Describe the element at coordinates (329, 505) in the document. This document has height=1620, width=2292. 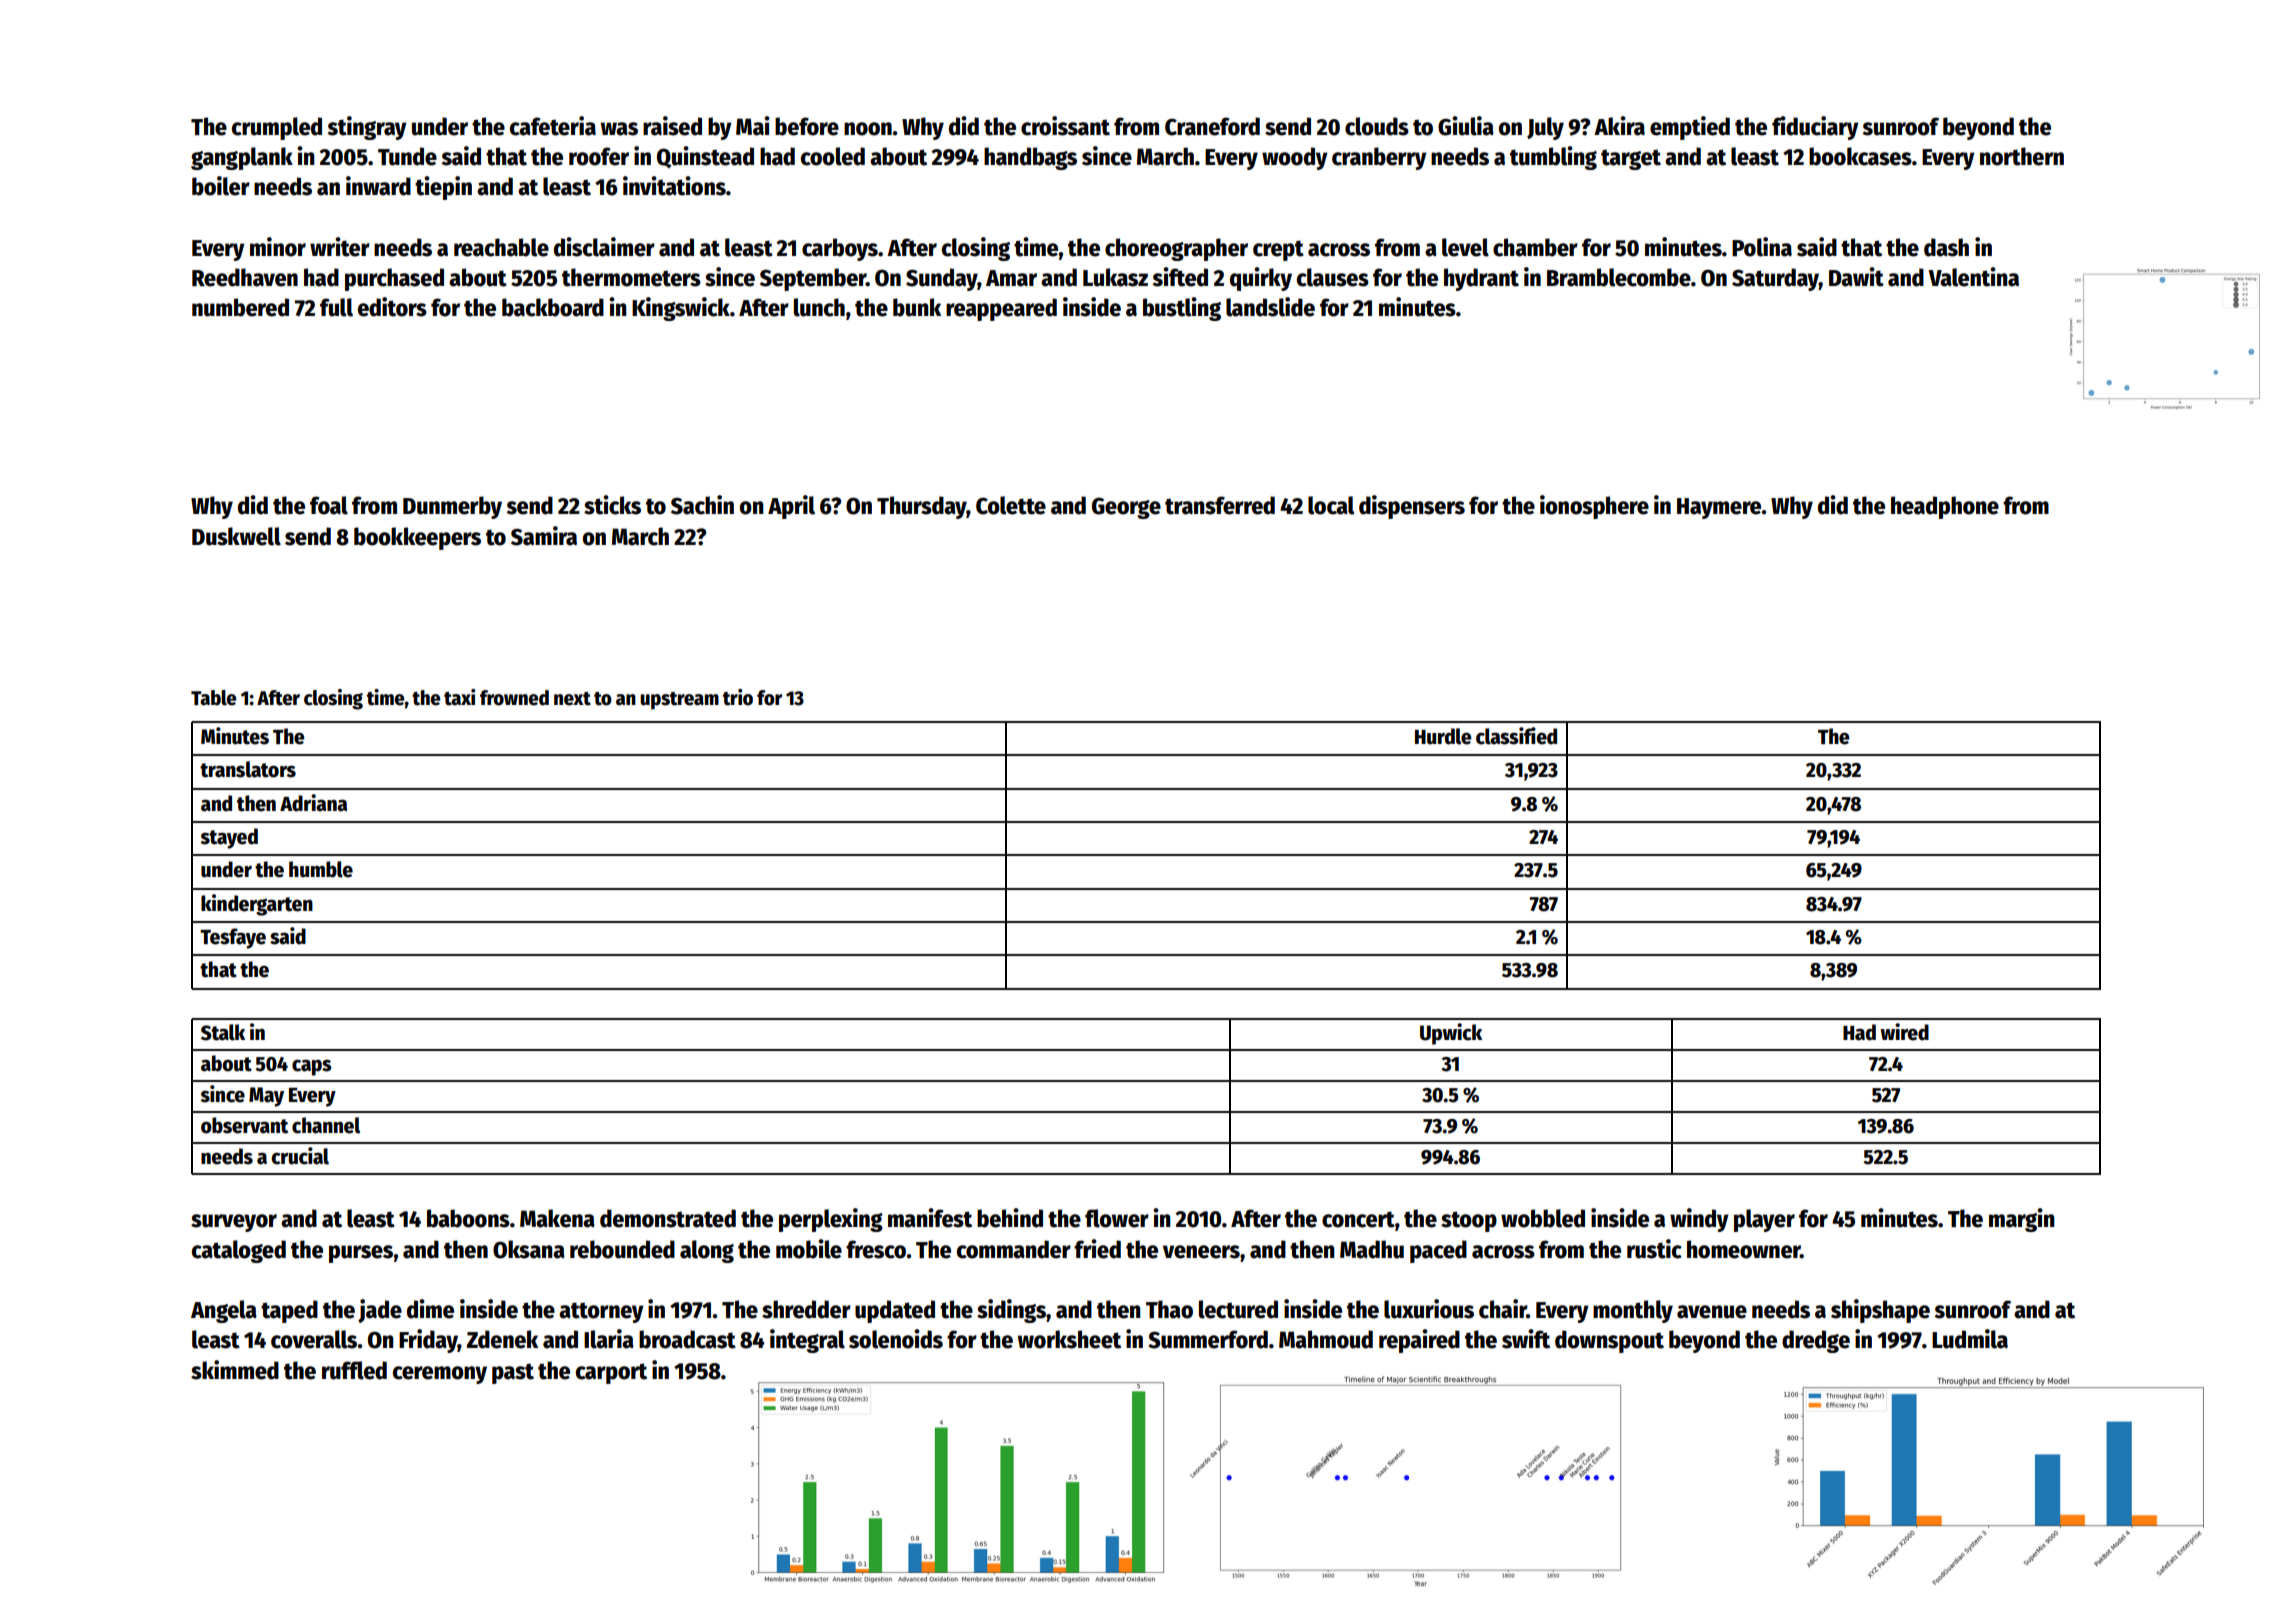
I see `foal` at that location.
